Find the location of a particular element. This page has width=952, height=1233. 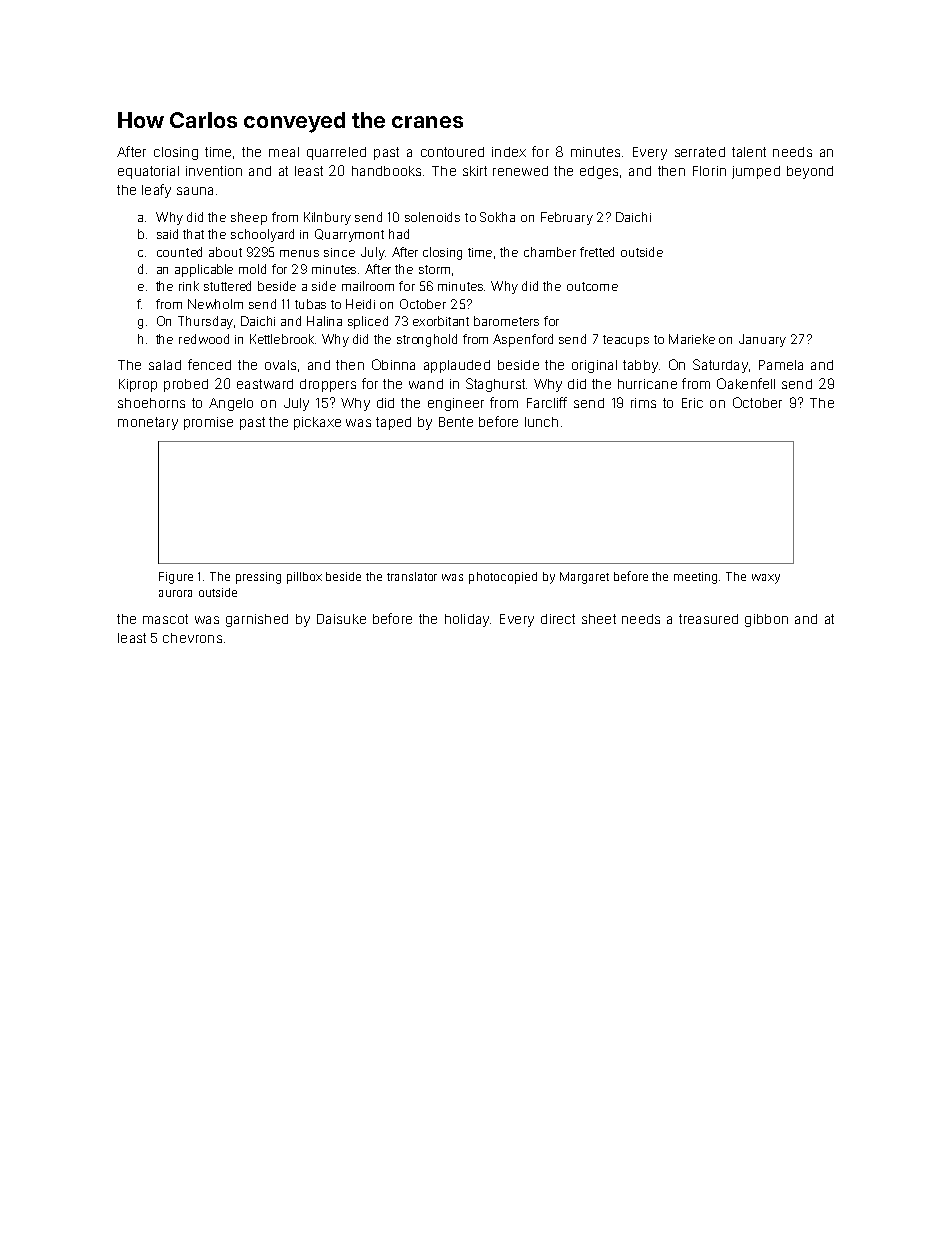

talent is located at coordinates (749, 152).
